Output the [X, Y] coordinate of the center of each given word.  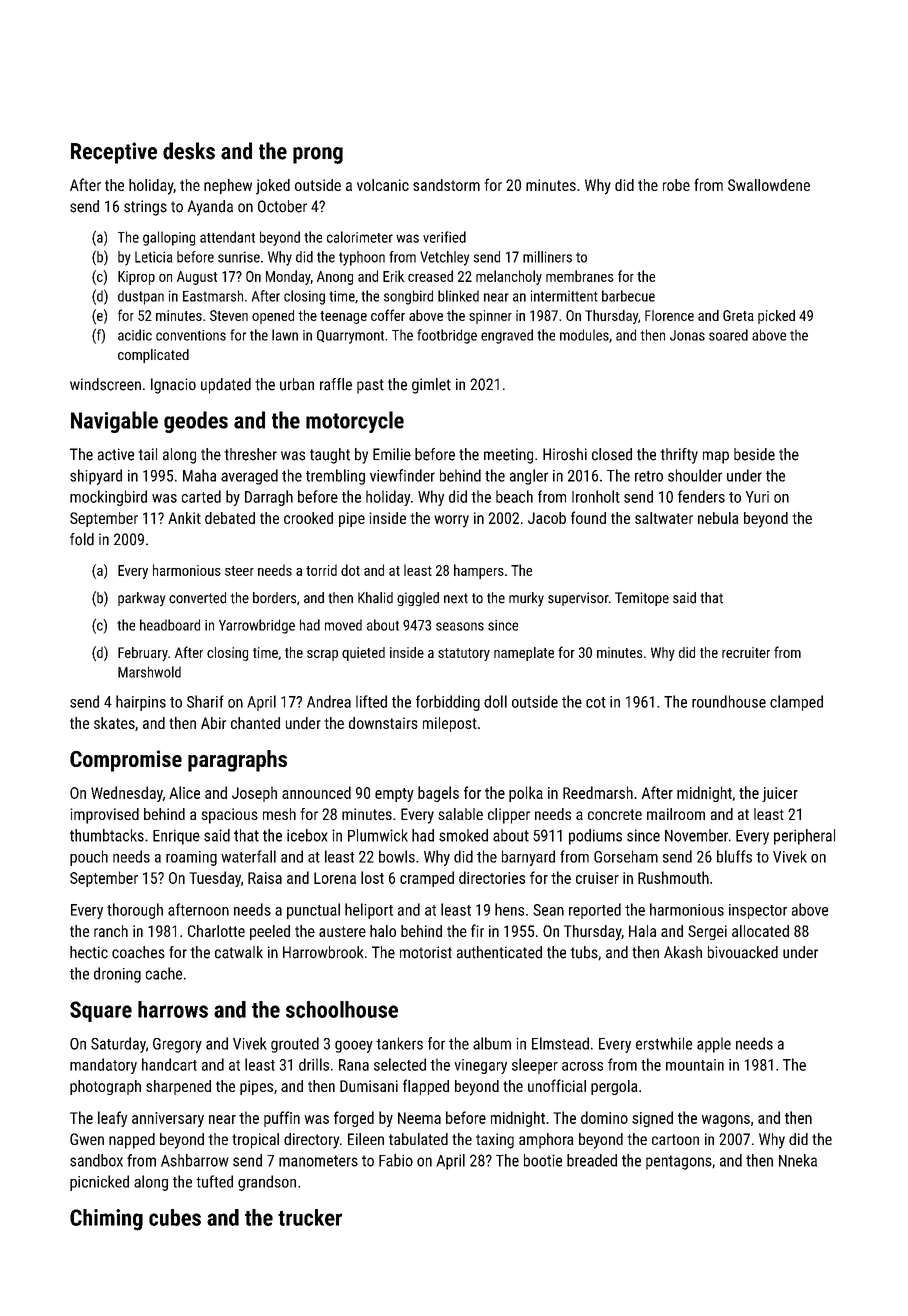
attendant [227, 237]
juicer [780, 794]
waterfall [248, 856]
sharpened [178, 1087]
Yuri [757, 497]
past [370, 386]
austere [342, 931]
